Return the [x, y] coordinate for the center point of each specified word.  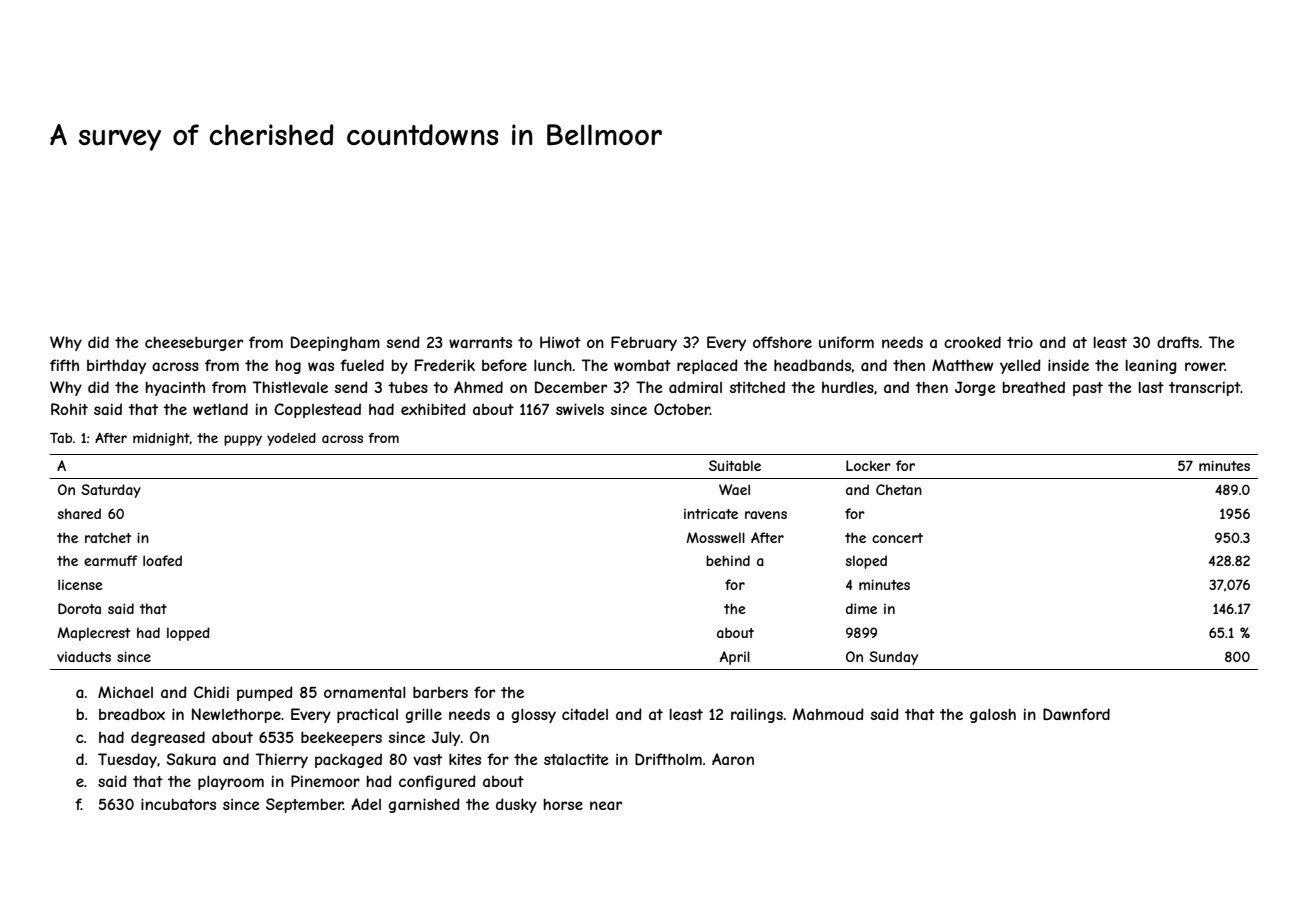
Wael [734, 489]
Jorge [975, 388]
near [606, 805]
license [80, 584]
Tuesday [127, 760]
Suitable [735, 465]
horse [563, 804]
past [1088, 389]
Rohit [69, 409]
